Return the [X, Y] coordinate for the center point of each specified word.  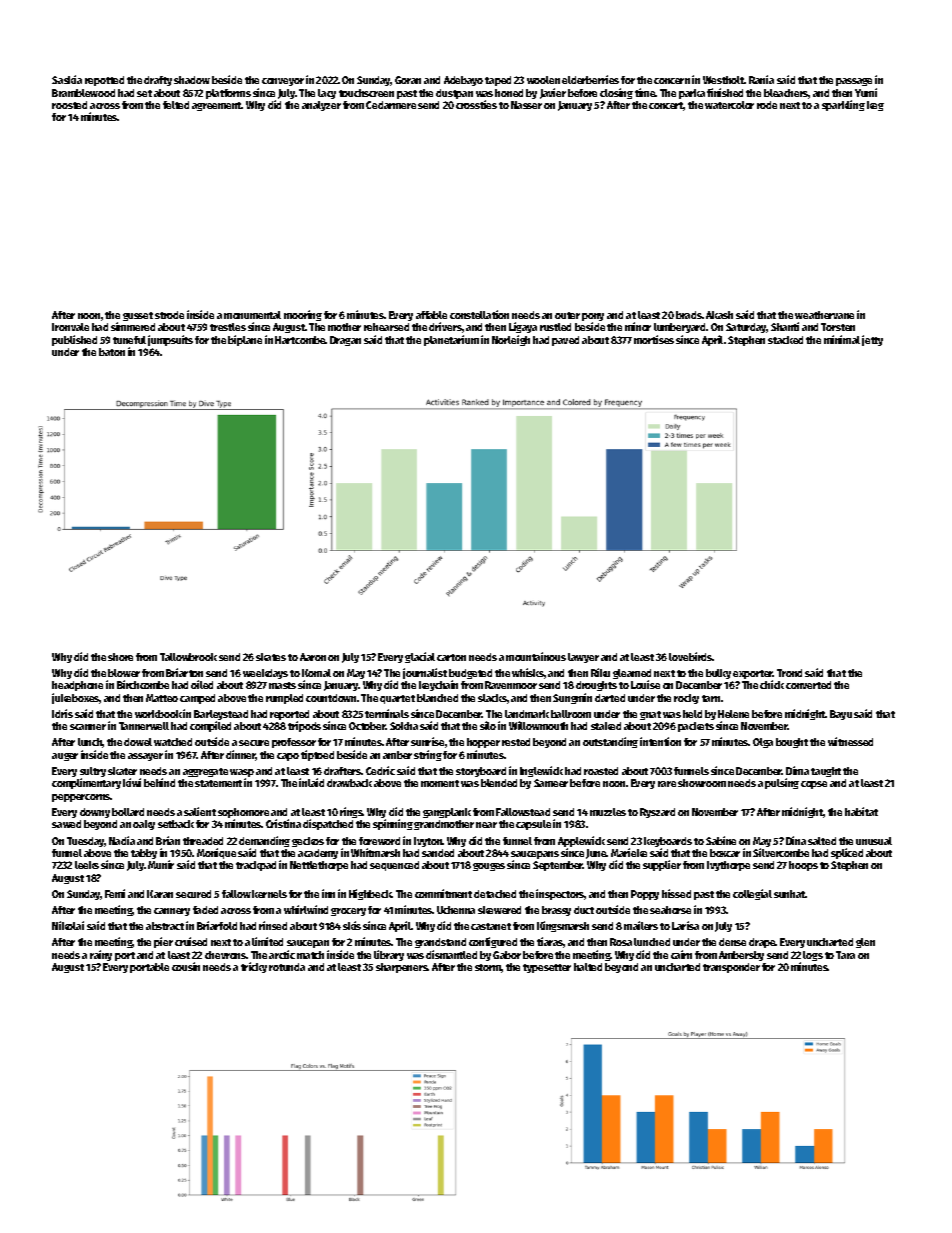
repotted [104, 81]
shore [120, 657]
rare [667, 784]
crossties [476, 104]
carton [451, 657]
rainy [101, 955]
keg [875, 106]
